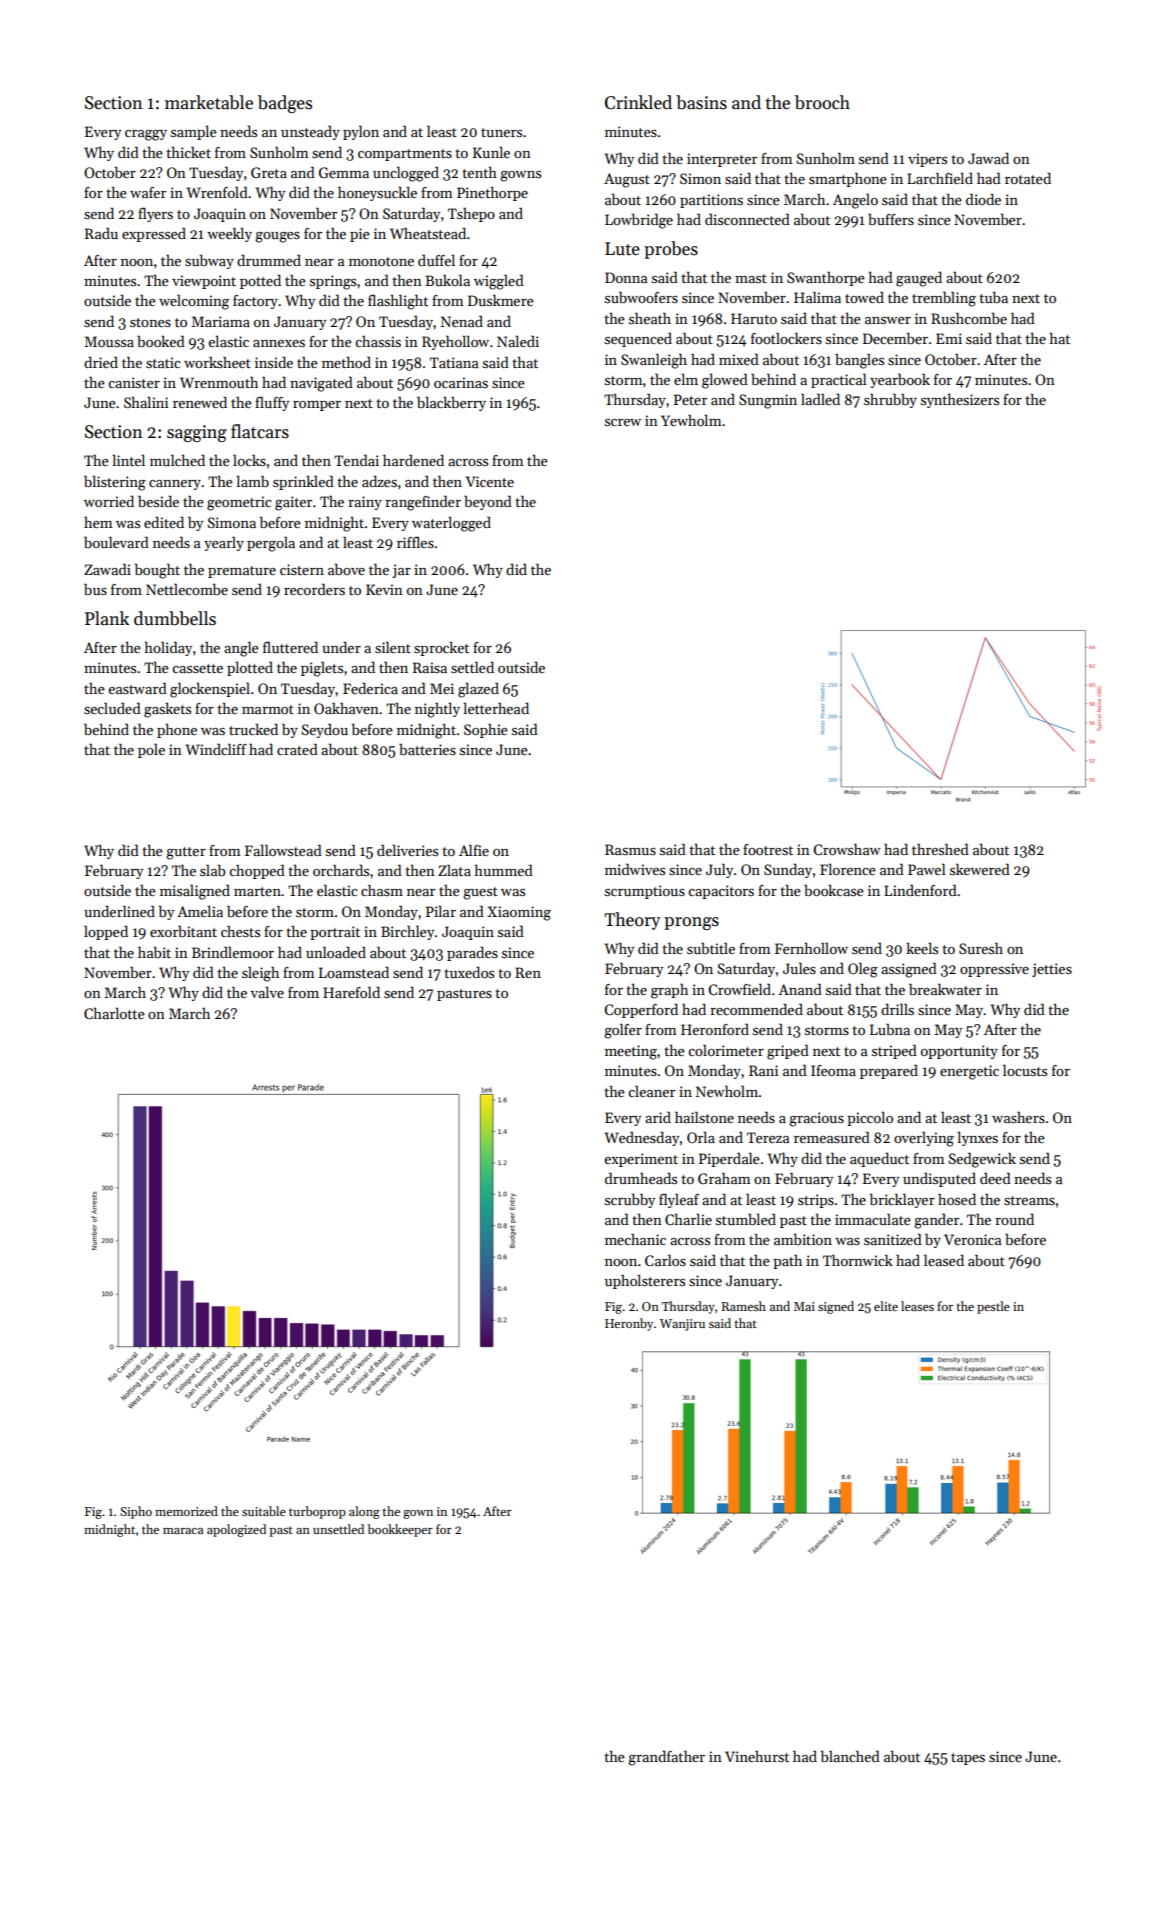 This screenshot has width=1158, height=1908. What do you see at coordinates (682, 1325) in the screenshot?
I see `Wanjiru` at bounding box center [682, 1325].
